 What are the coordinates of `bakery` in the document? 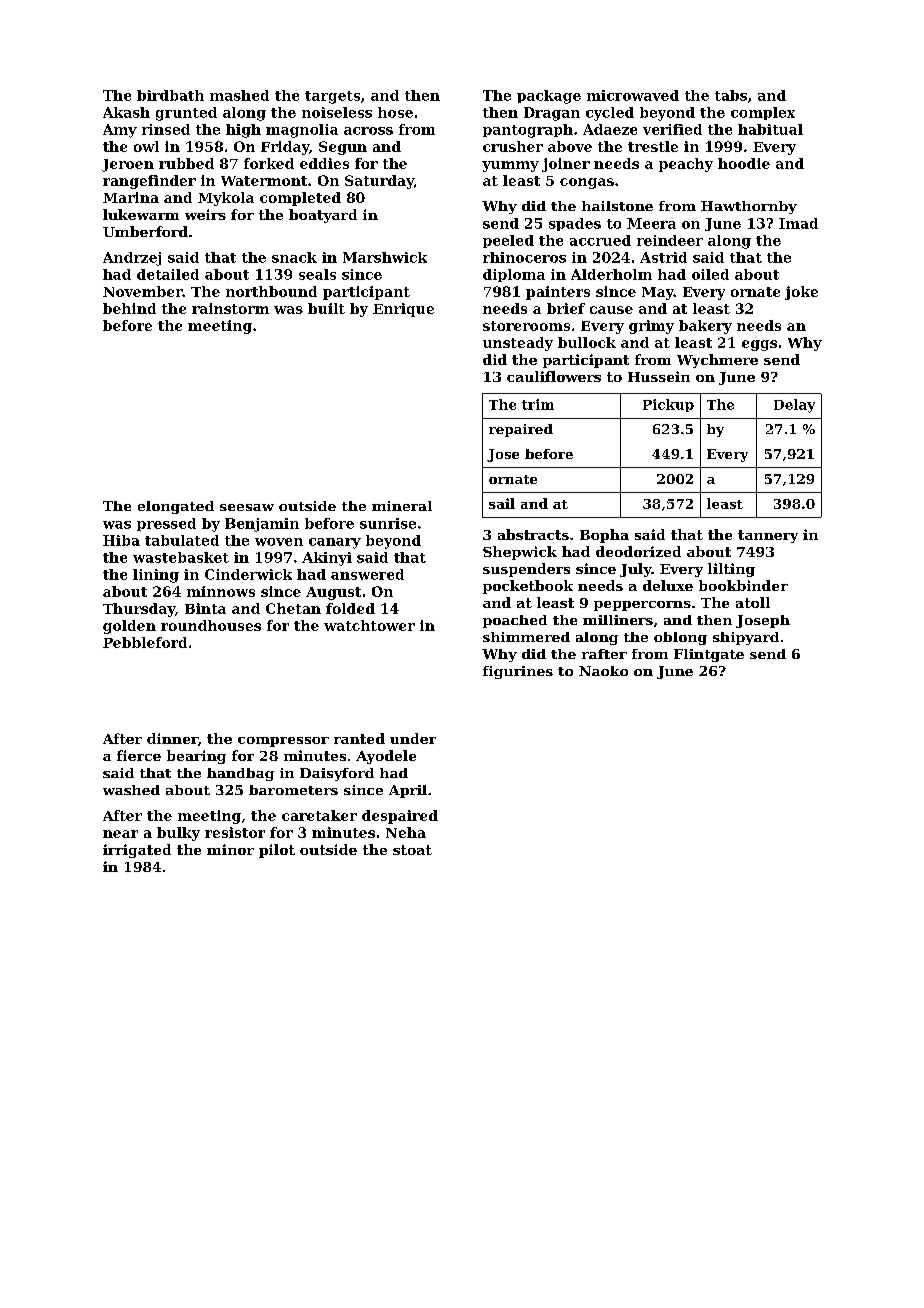 It's located at (705, 327).
